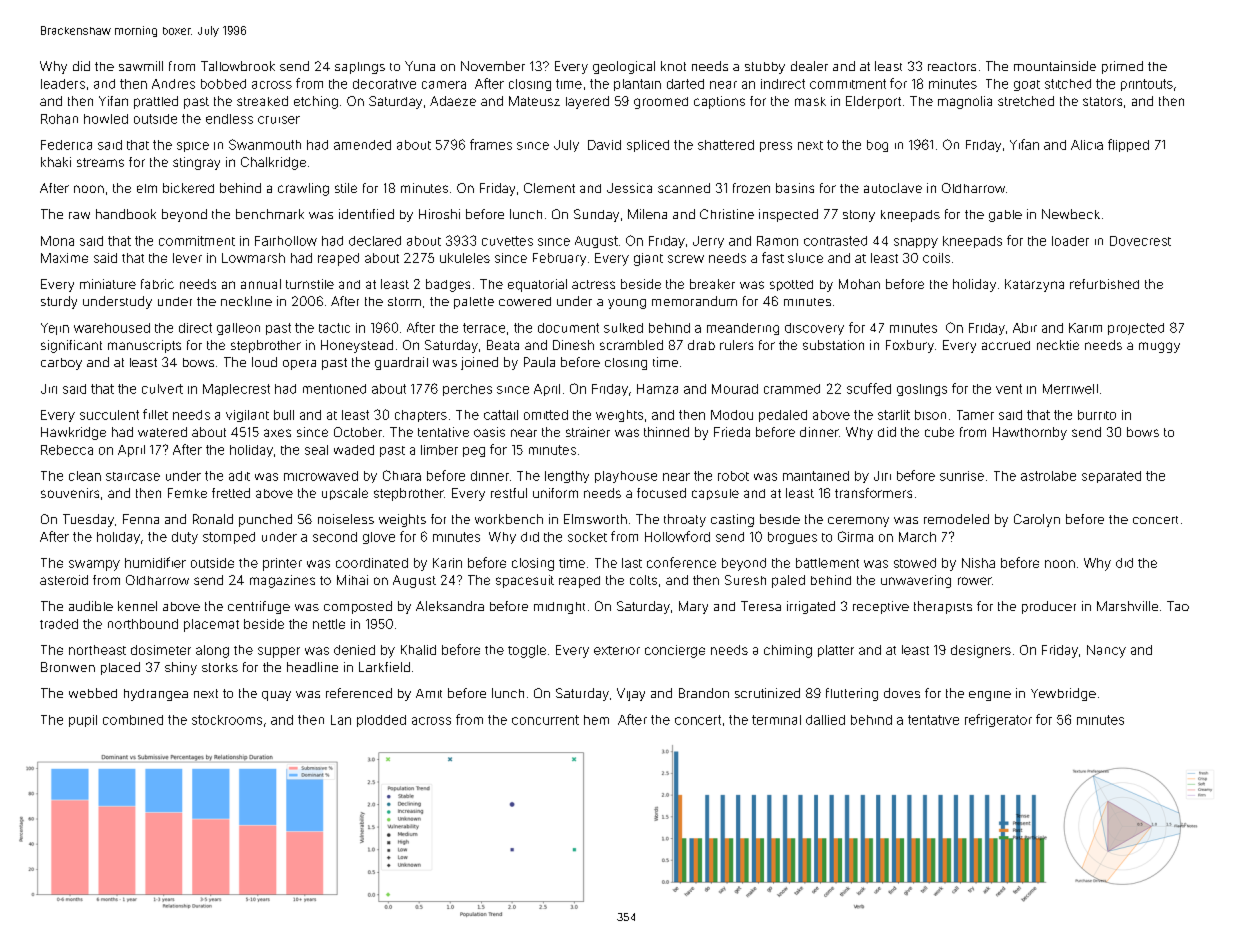 The width and height of the document is (1233, 952). Describe the element at coordinates (791, 285) in the document. I see `spotted` at that location.
